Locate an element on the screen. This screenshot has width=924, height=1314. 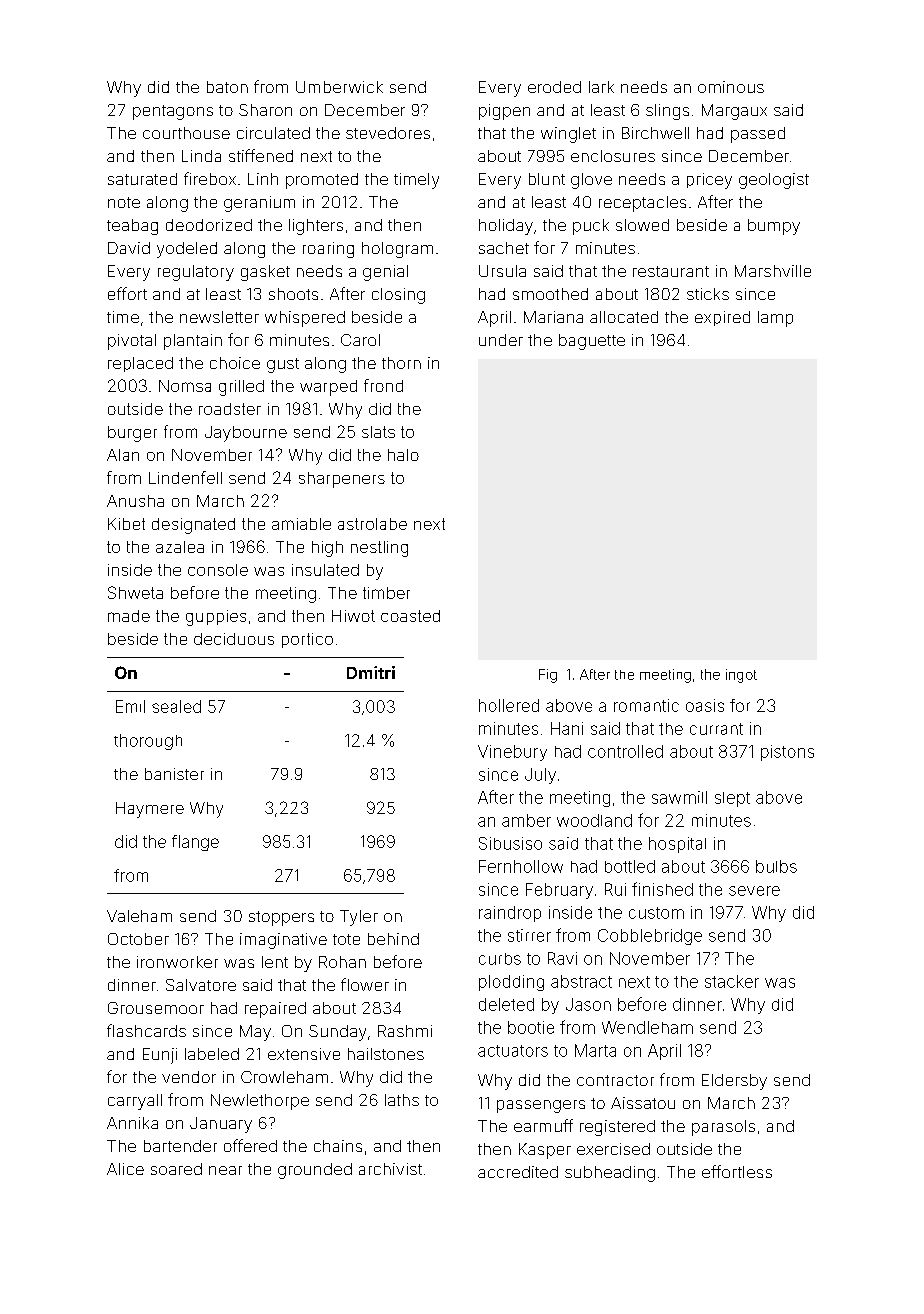
accredited is located at coordinates (518, 1172).
